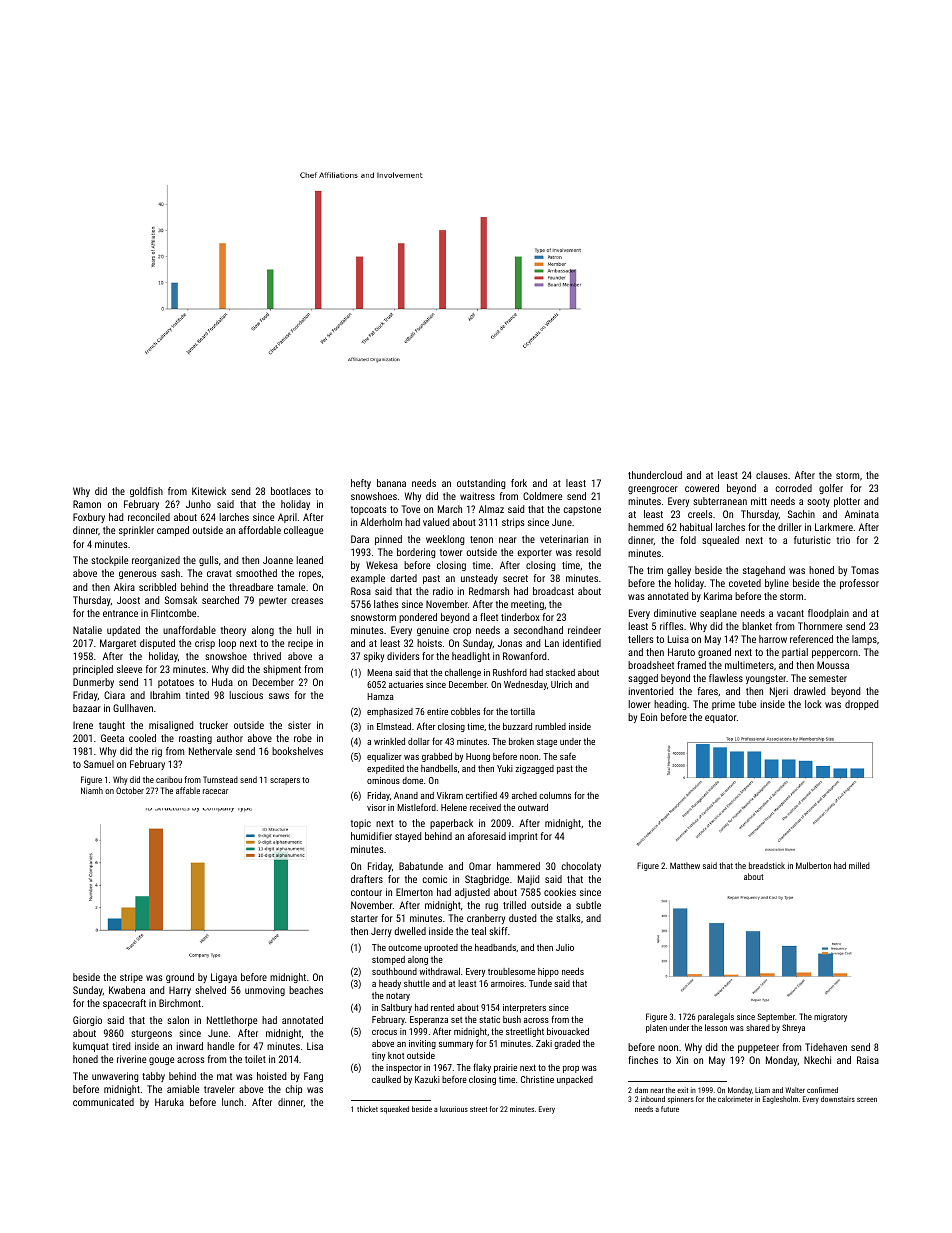 The image size is (952, 1233). Describe the element at coordinates (685, 865) in the page. I see `Matthew` at that location.
